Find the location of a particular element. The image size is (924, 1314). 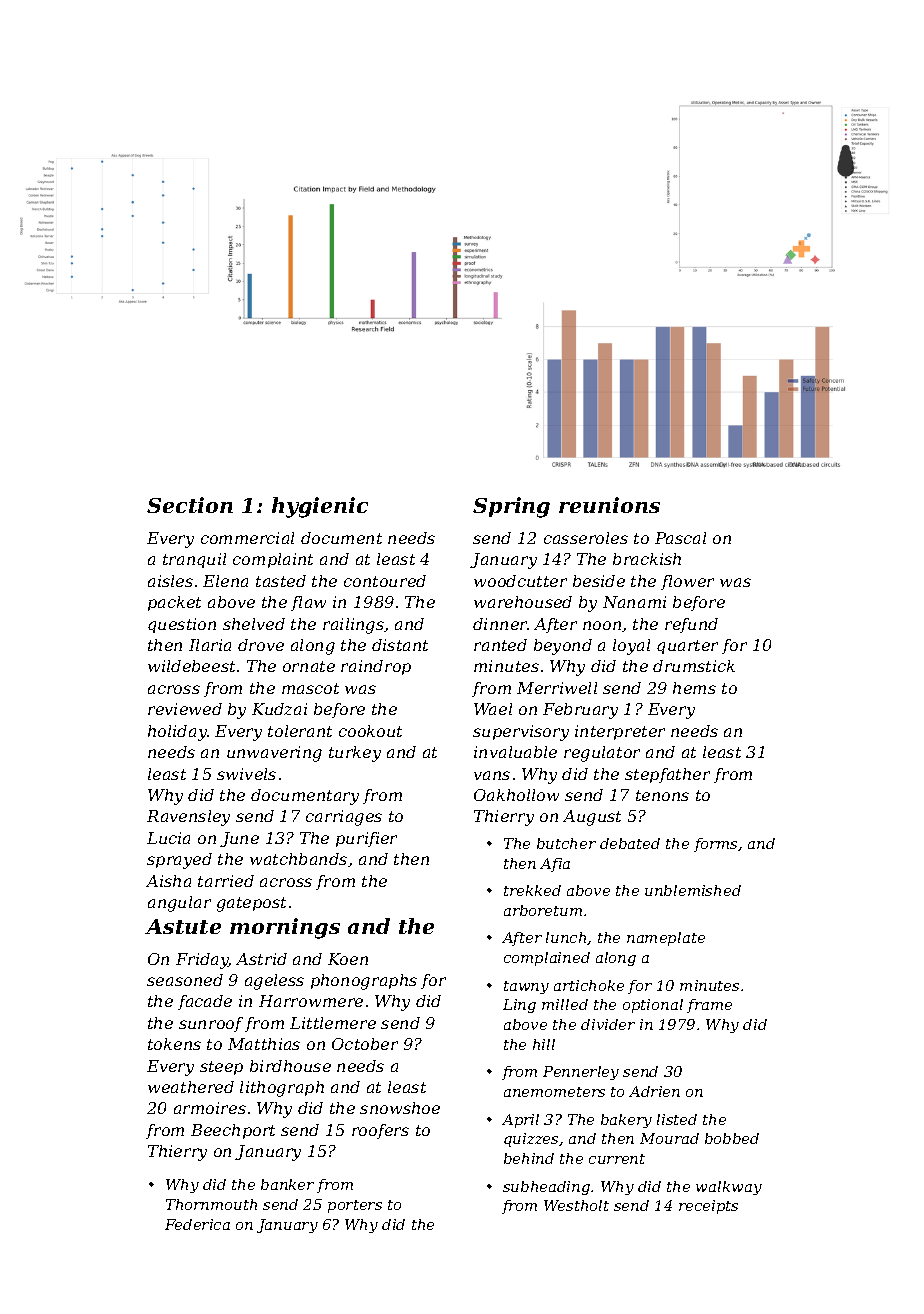

debated is located at coordinates (630, 843).
